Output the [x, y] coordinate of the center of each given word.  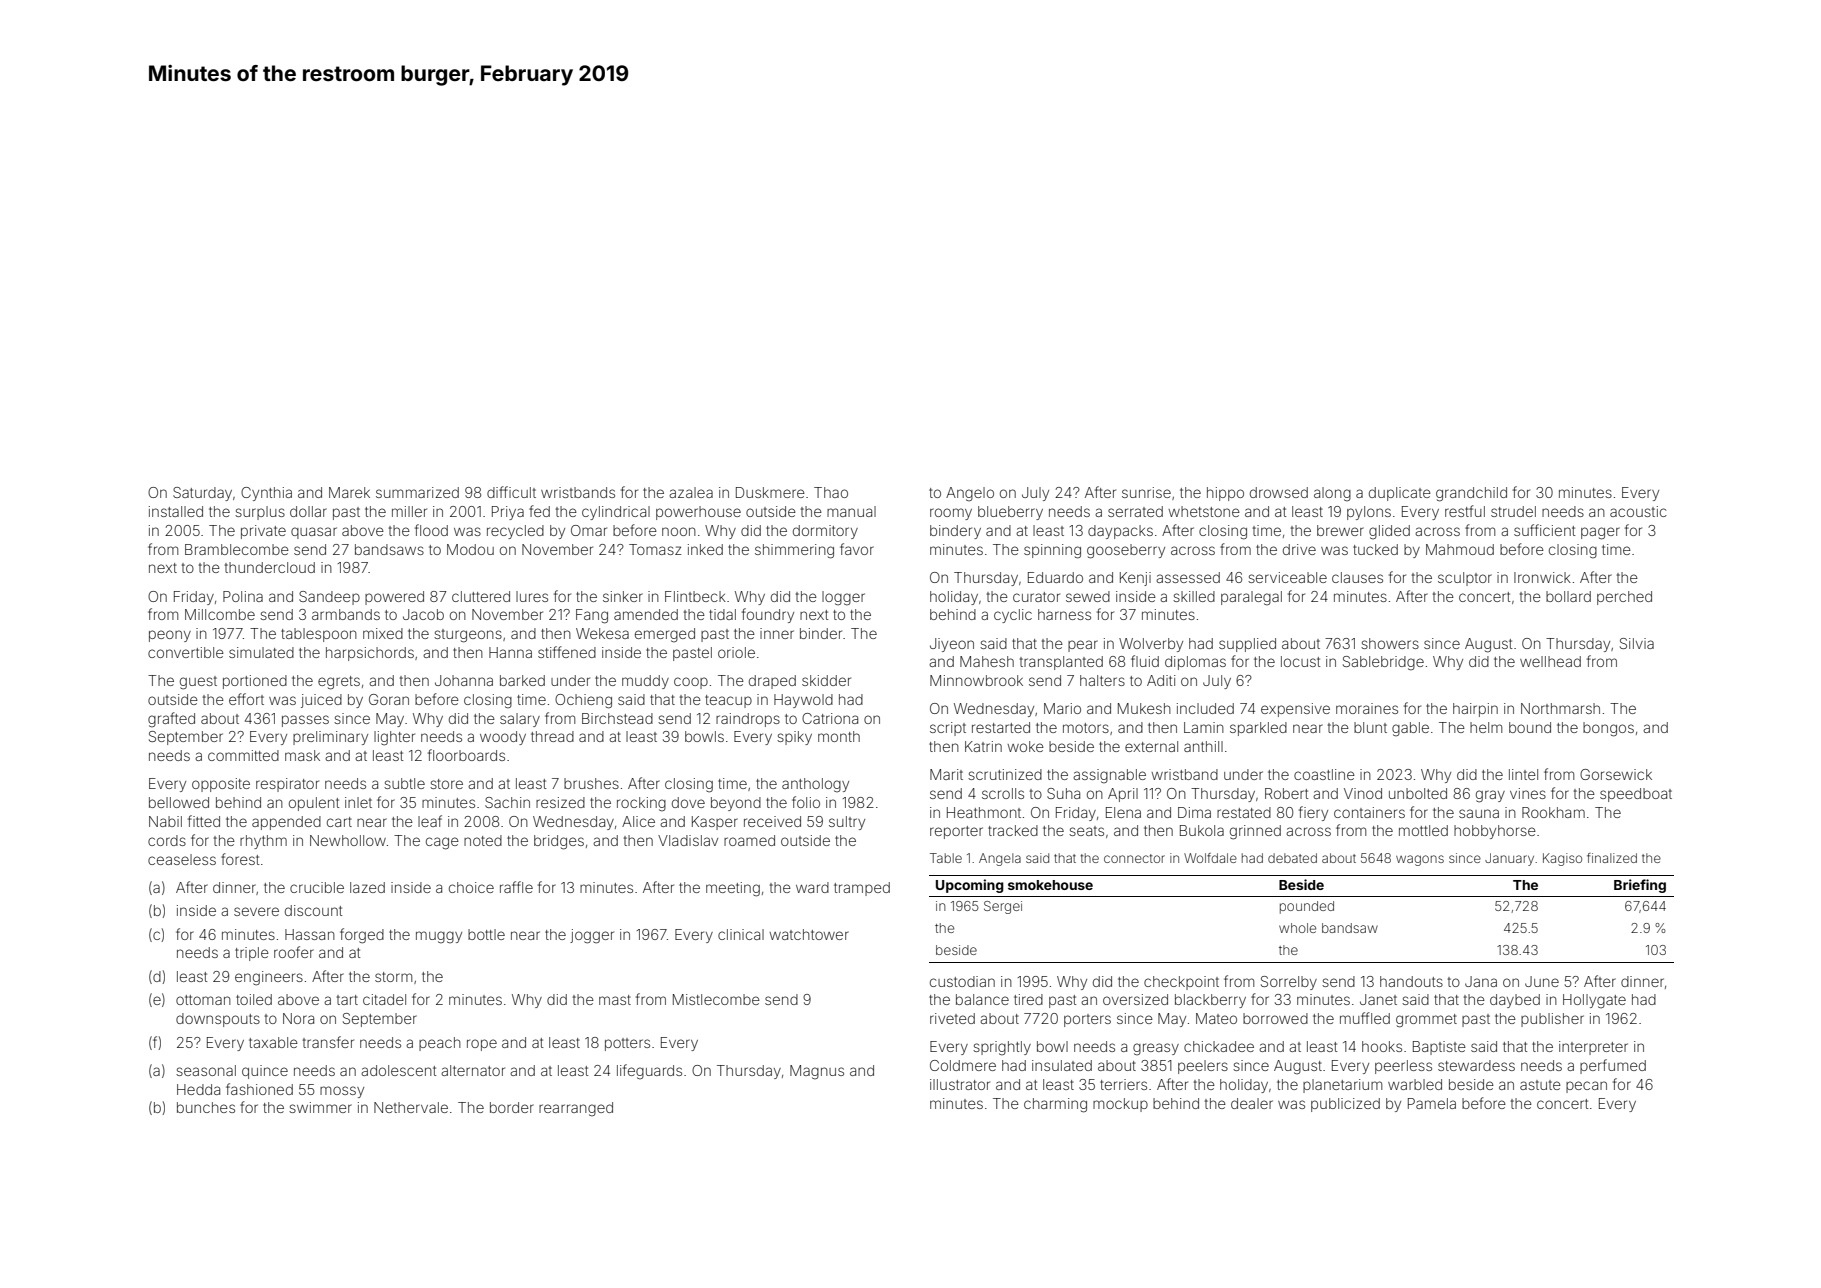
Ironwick [1542, 577]
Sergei [1003, 907]
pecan [1586, 1087]
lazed [367, 887]
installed [176, 511]
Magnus [817, 1072]
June [1542, 981]
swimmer [320, 1107]
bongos [1608, 729]
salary [520, 720]
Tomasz [655, 549]
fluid [1145, 661]
